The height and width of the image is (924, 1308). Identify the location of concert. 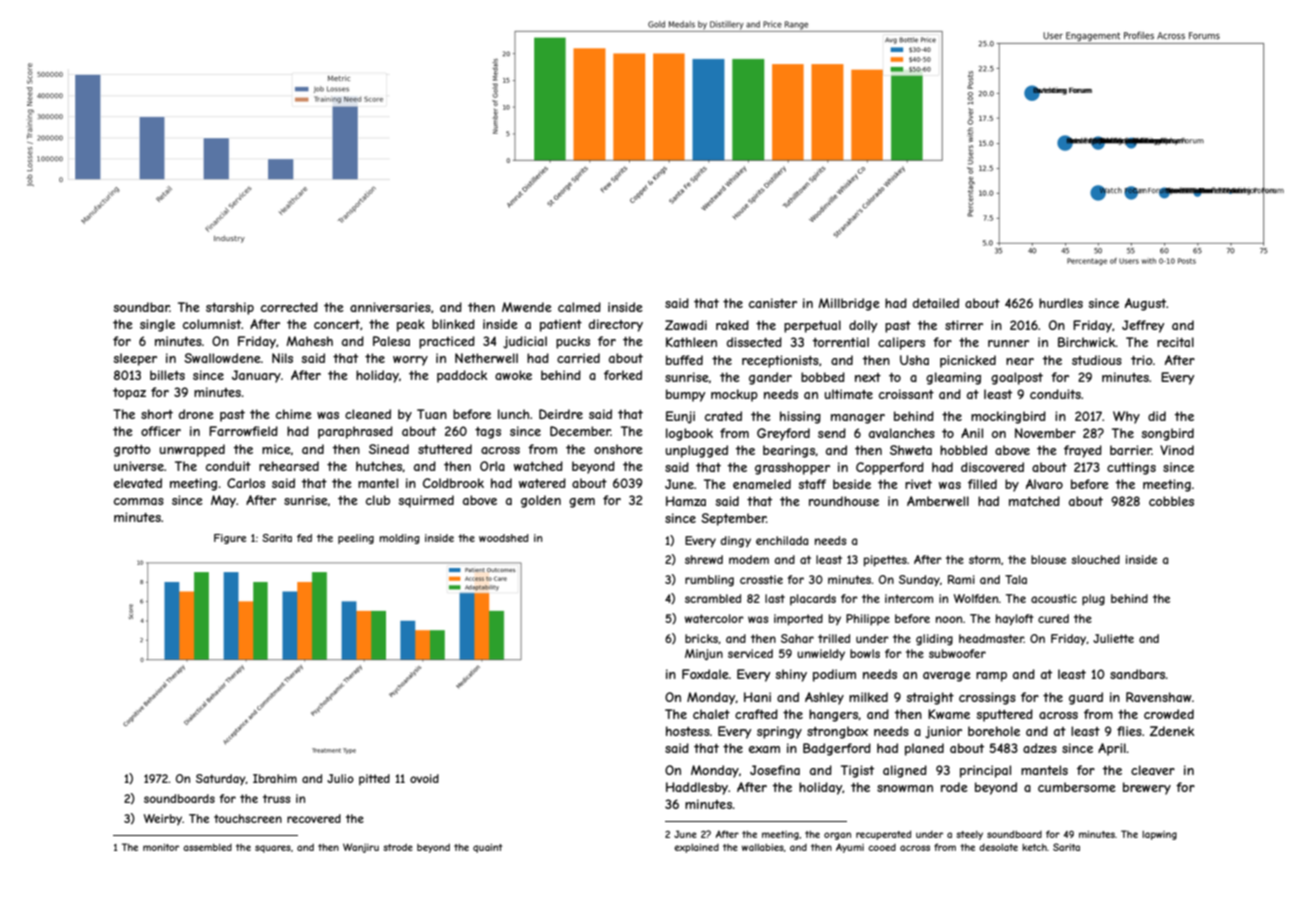
(337, 324).
